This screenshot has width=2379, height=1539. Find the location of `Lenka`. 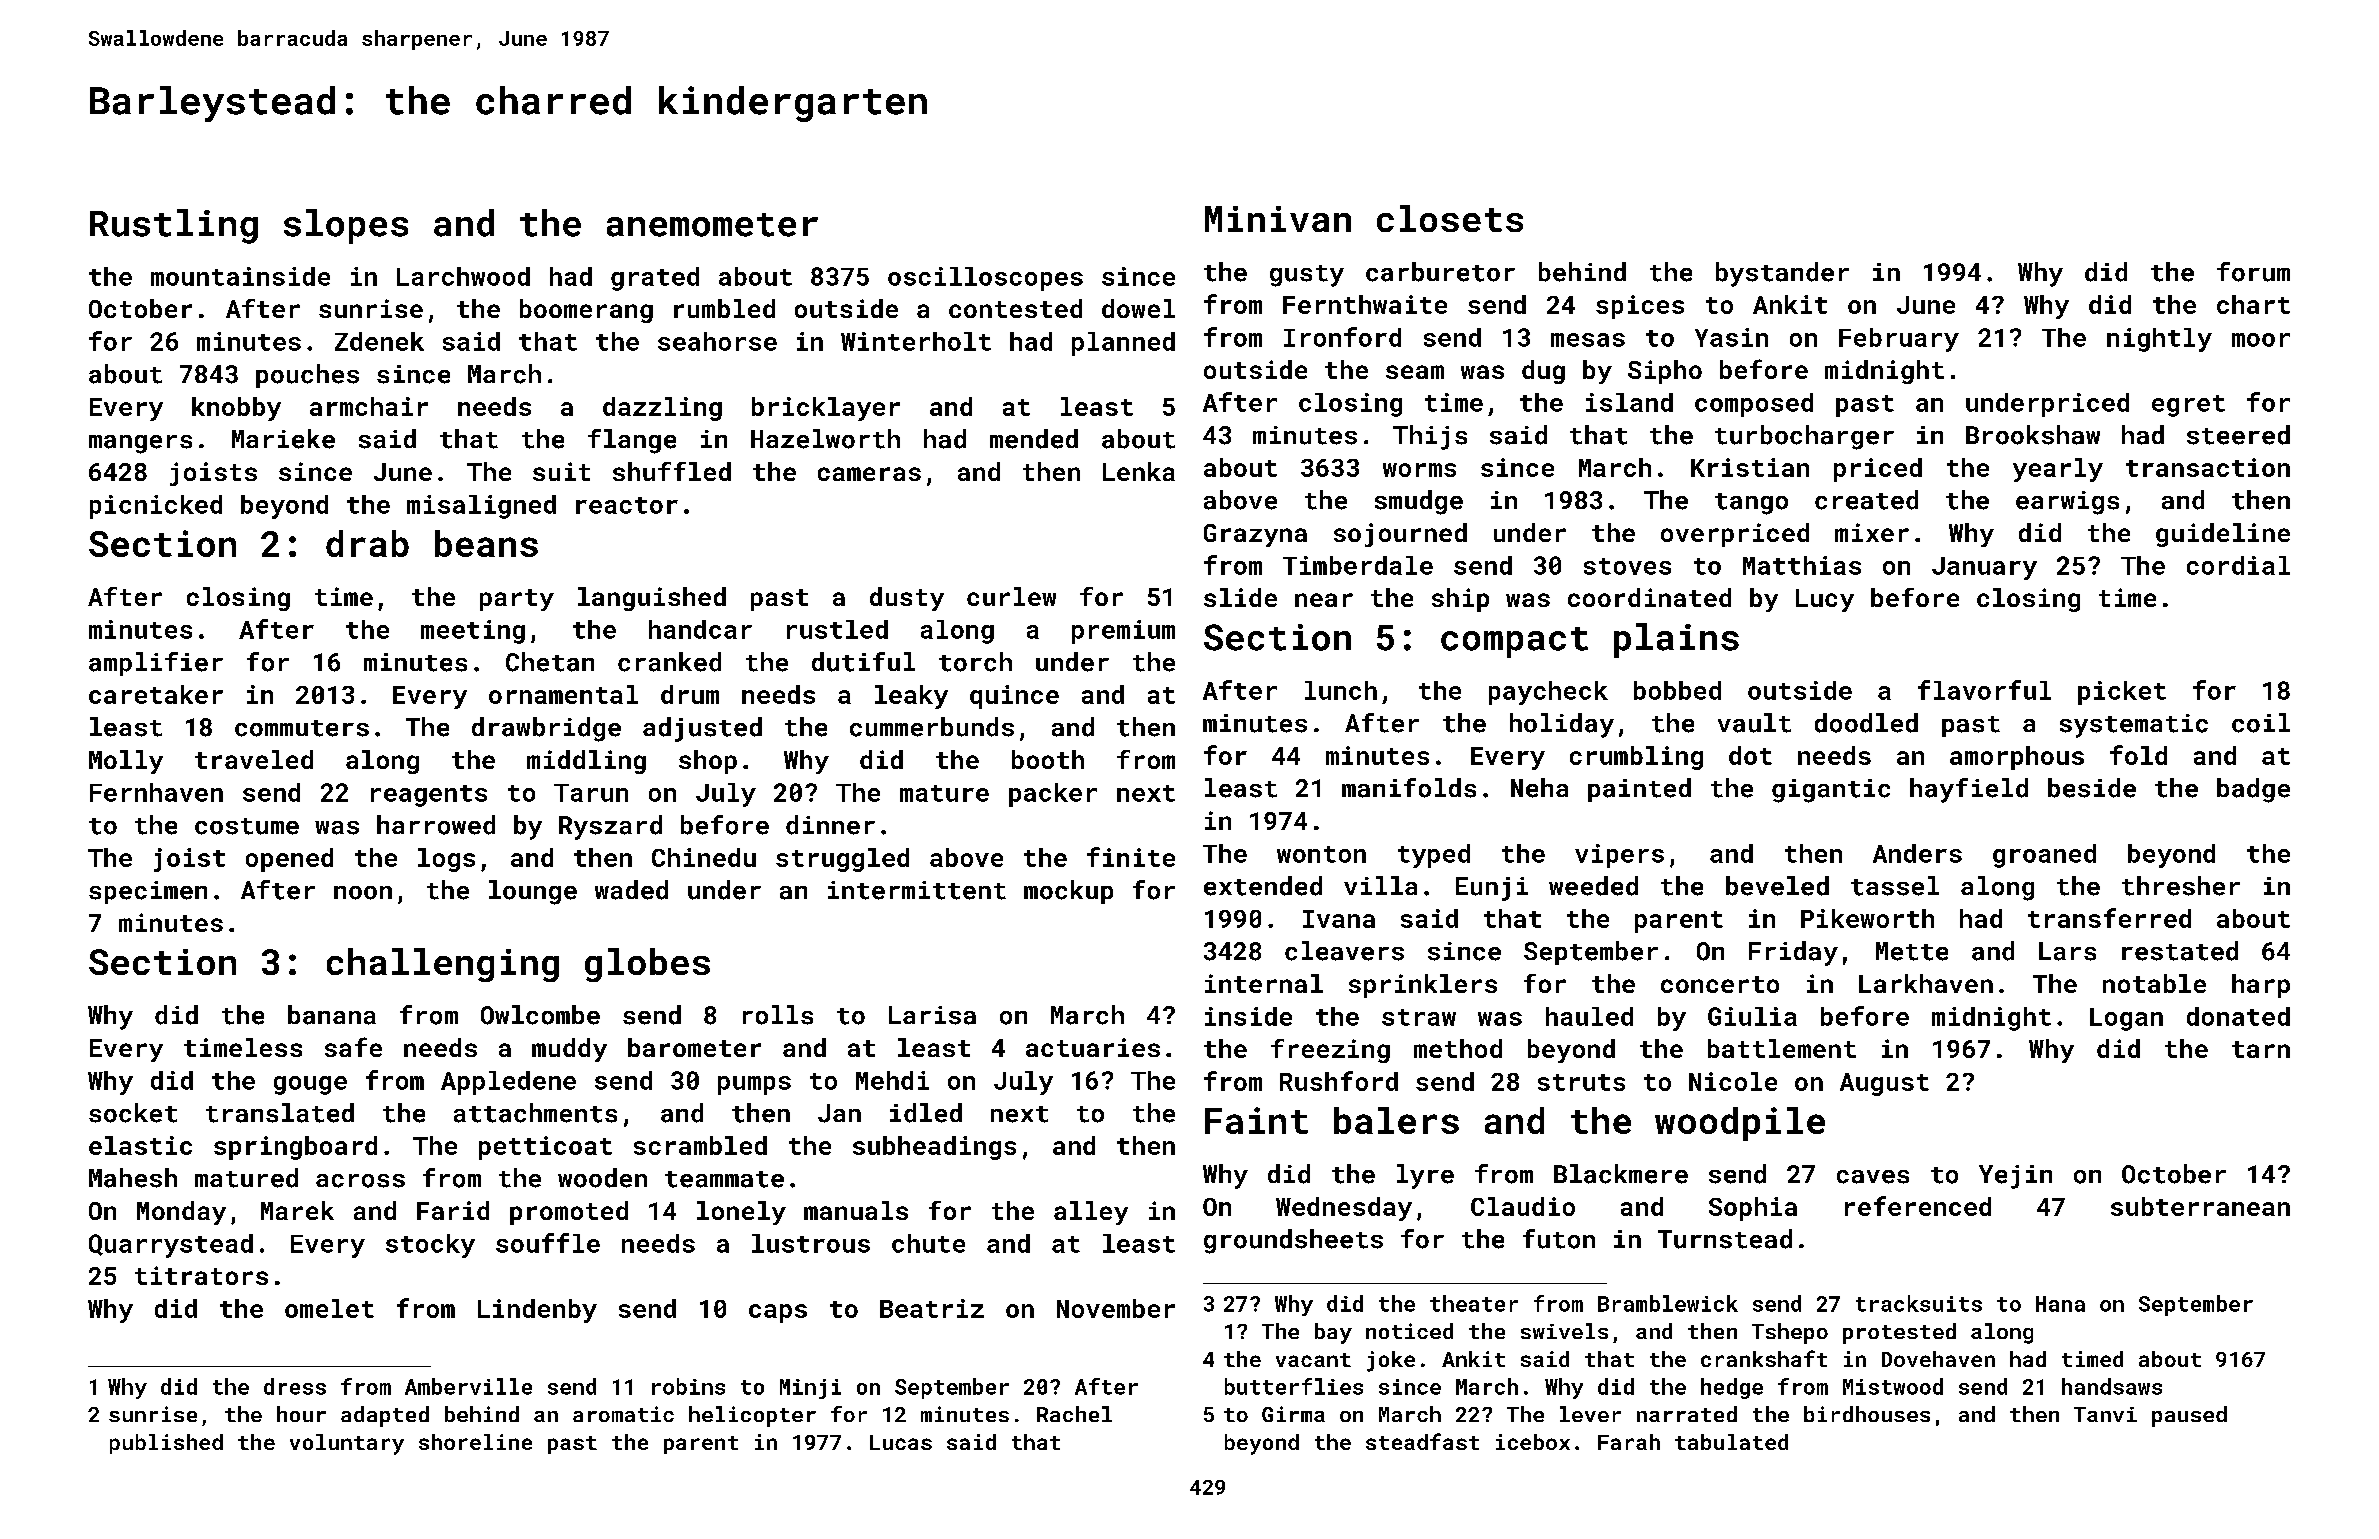

Lenka is located at coordinates (1139, 471).
